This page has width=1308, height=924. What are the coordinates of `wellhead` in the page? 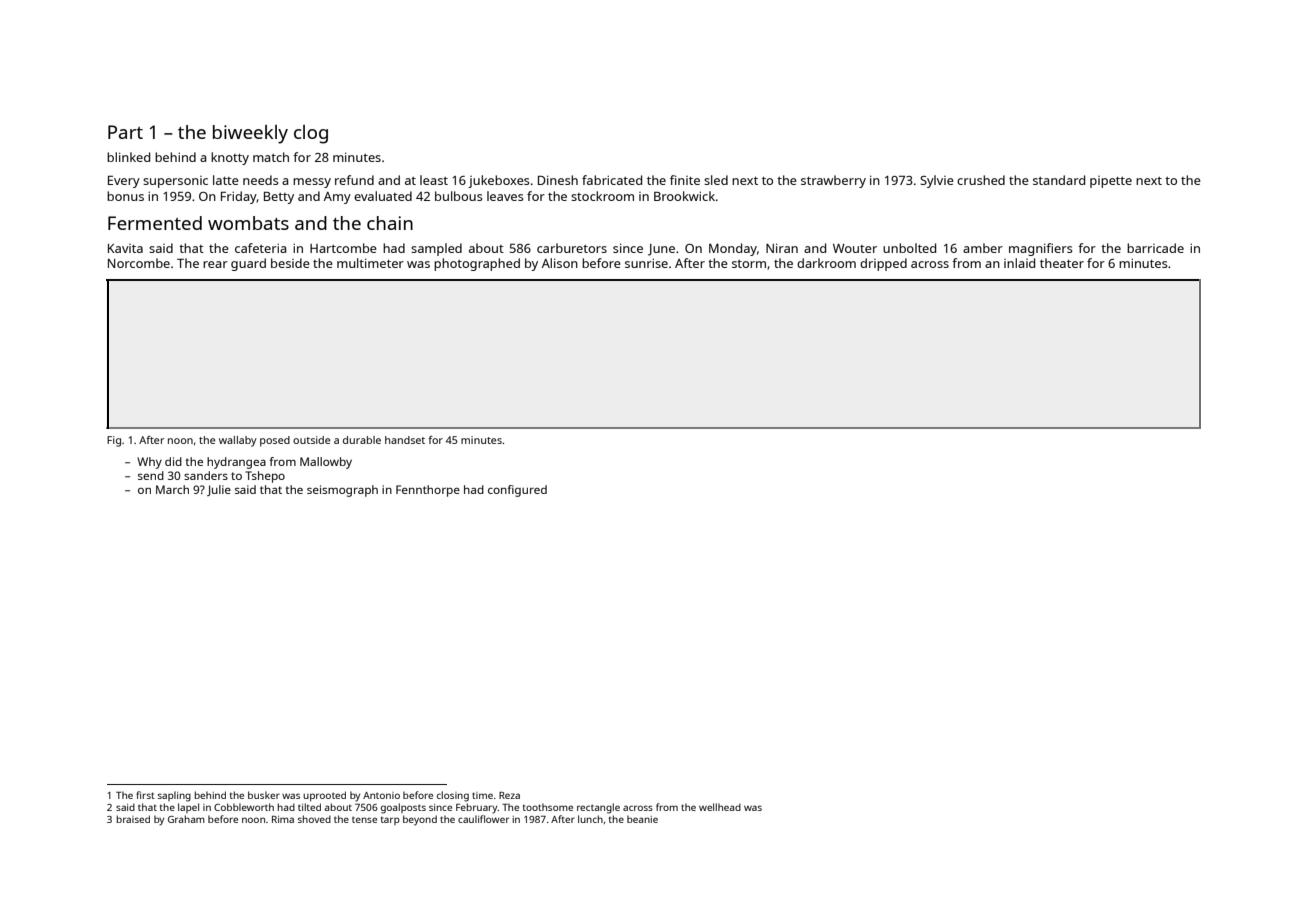 It's located at (720, 807).
